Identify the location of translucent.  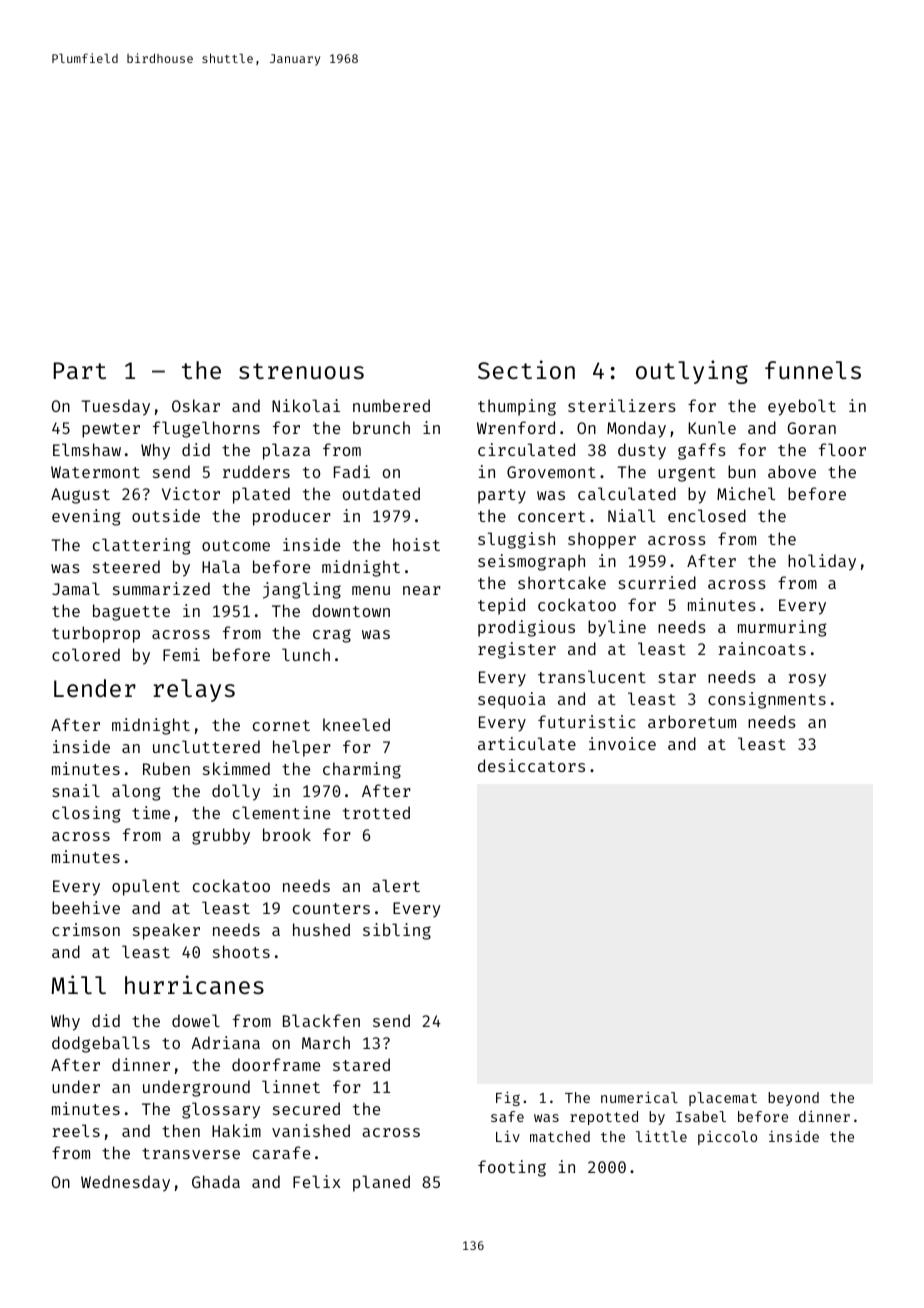
(592, 676).
